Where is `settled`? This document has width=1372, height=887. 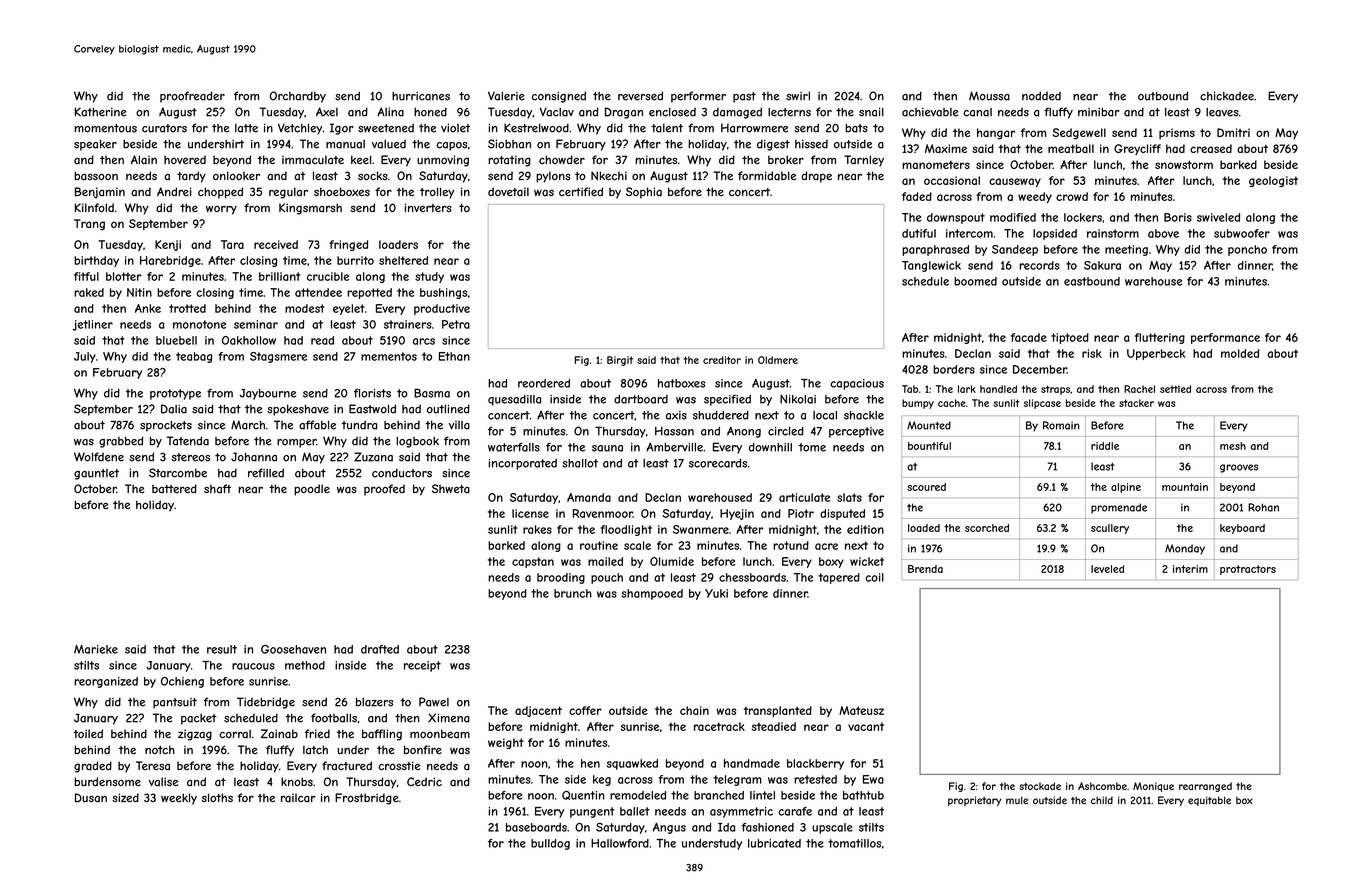
settled is located at coordinates (1175, 389).
